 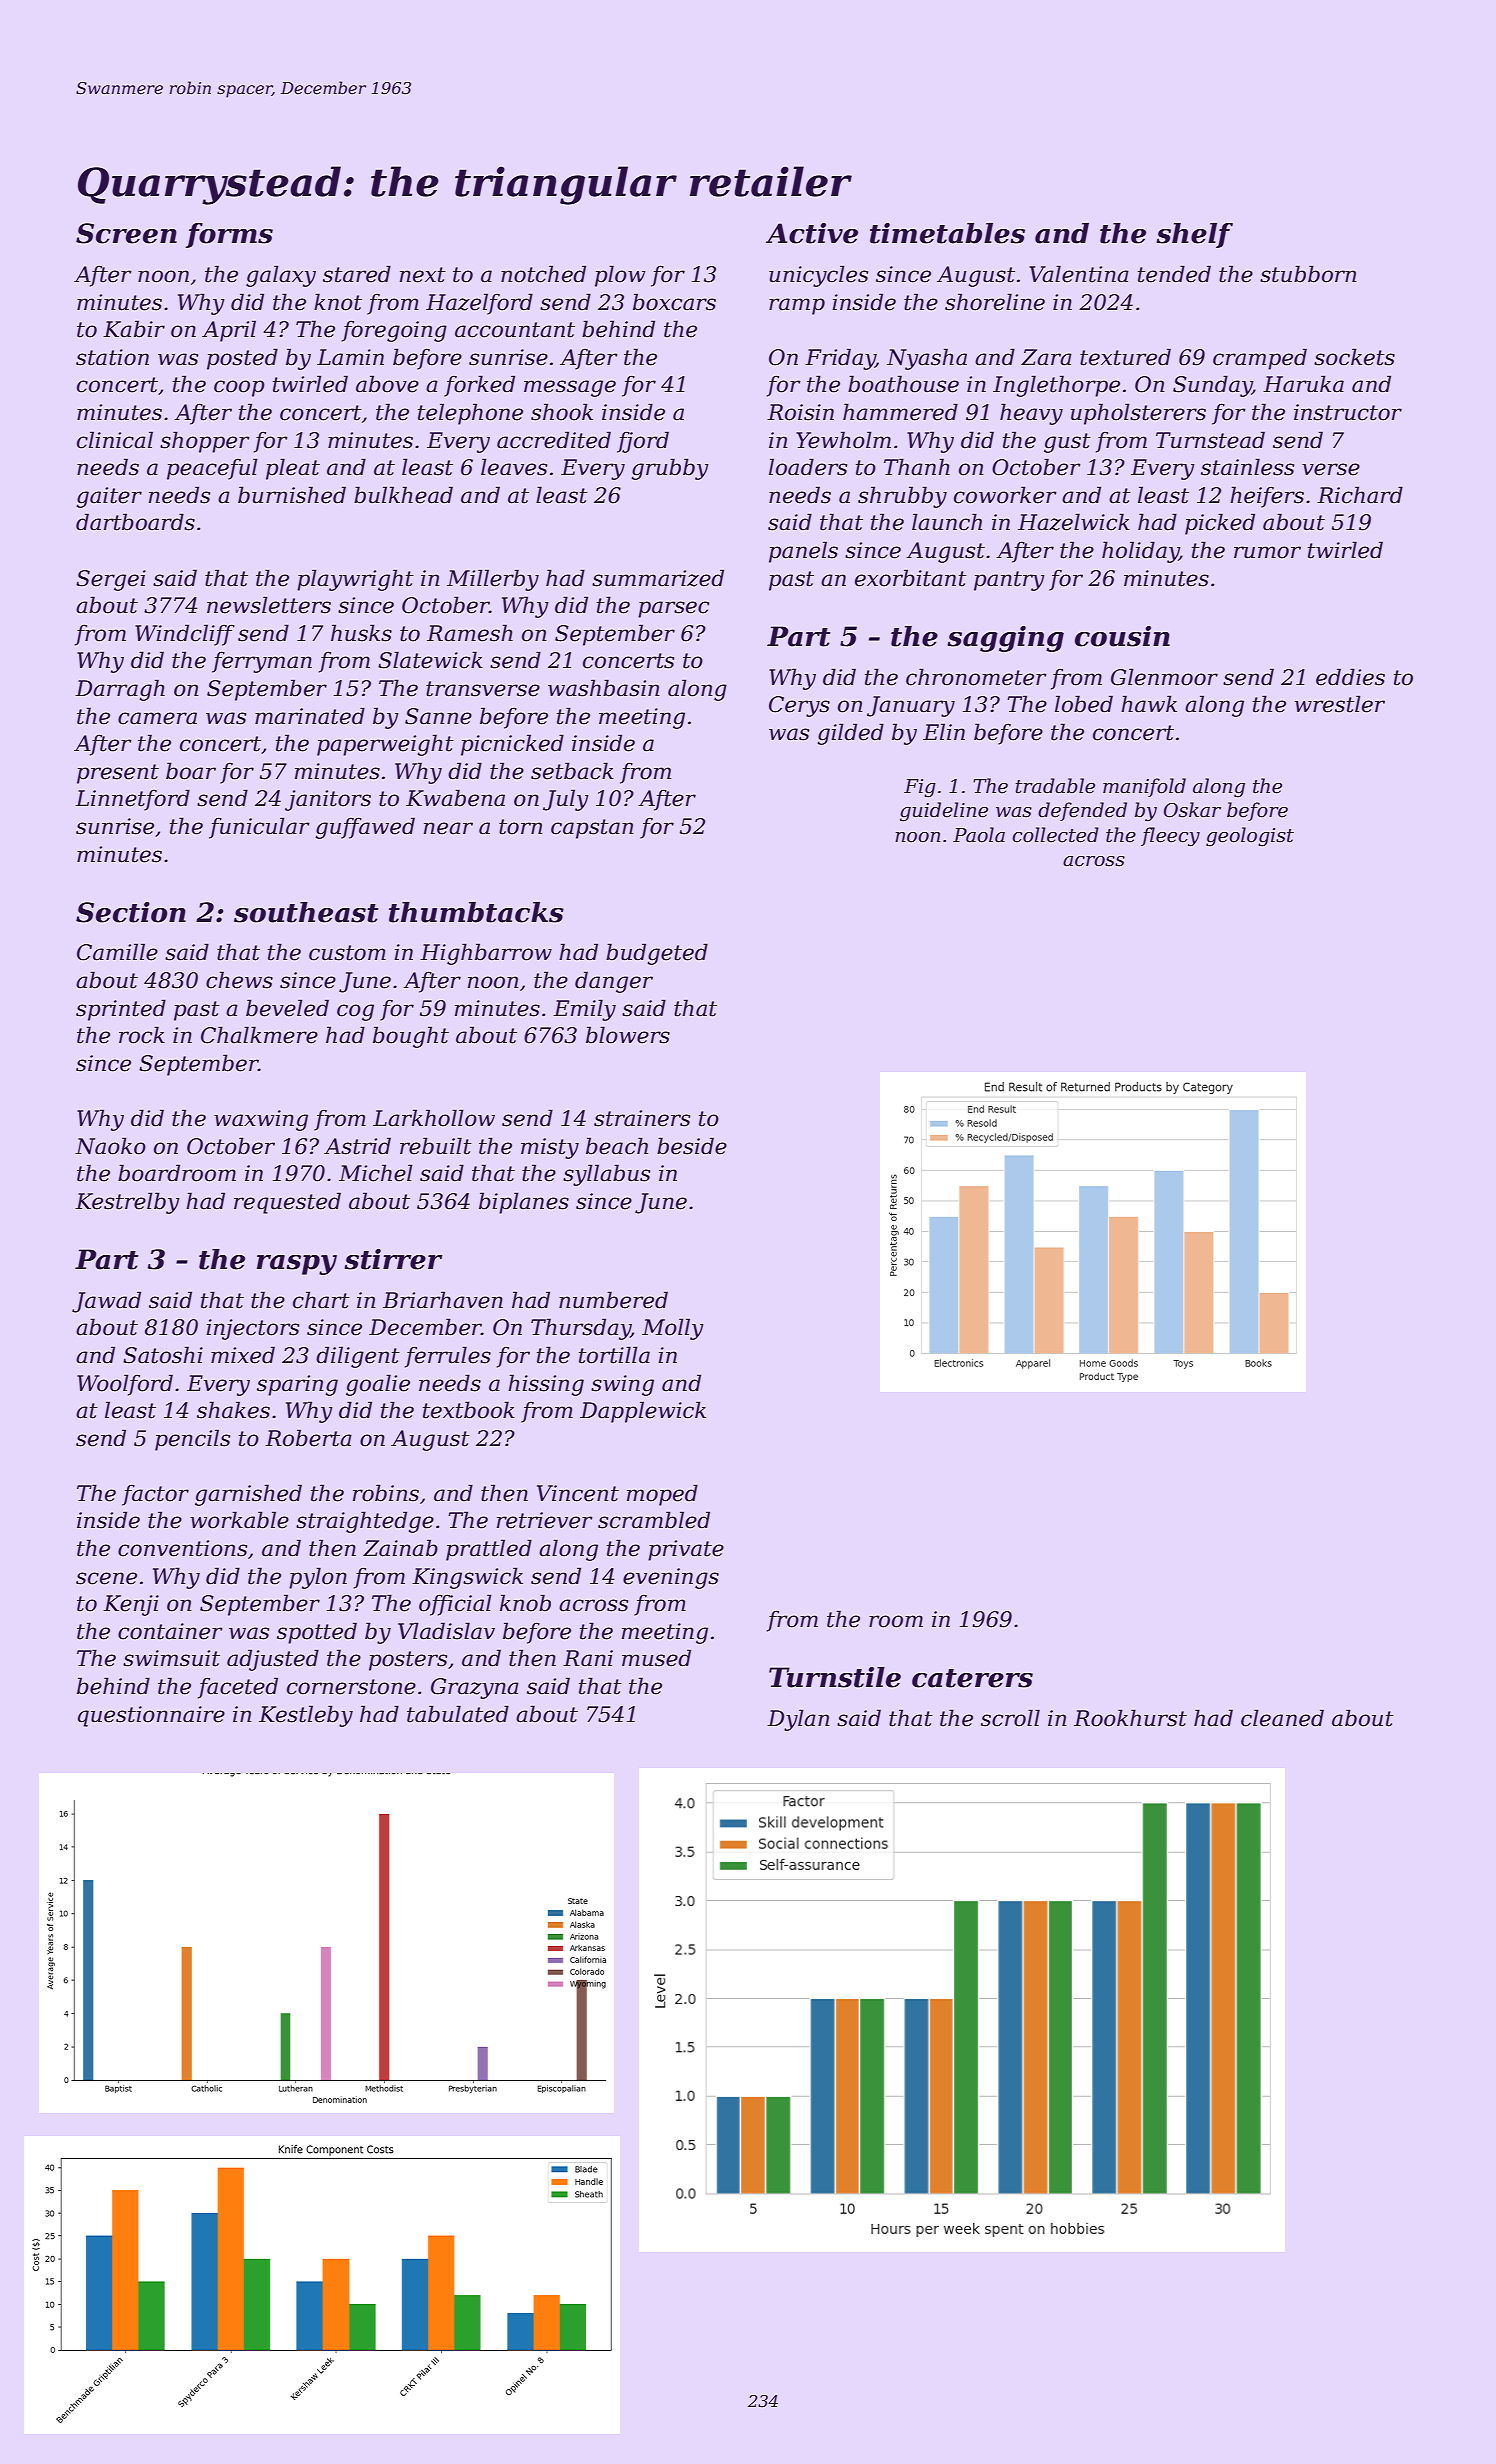 I want to click on Active, so click(x=812, y=233).
